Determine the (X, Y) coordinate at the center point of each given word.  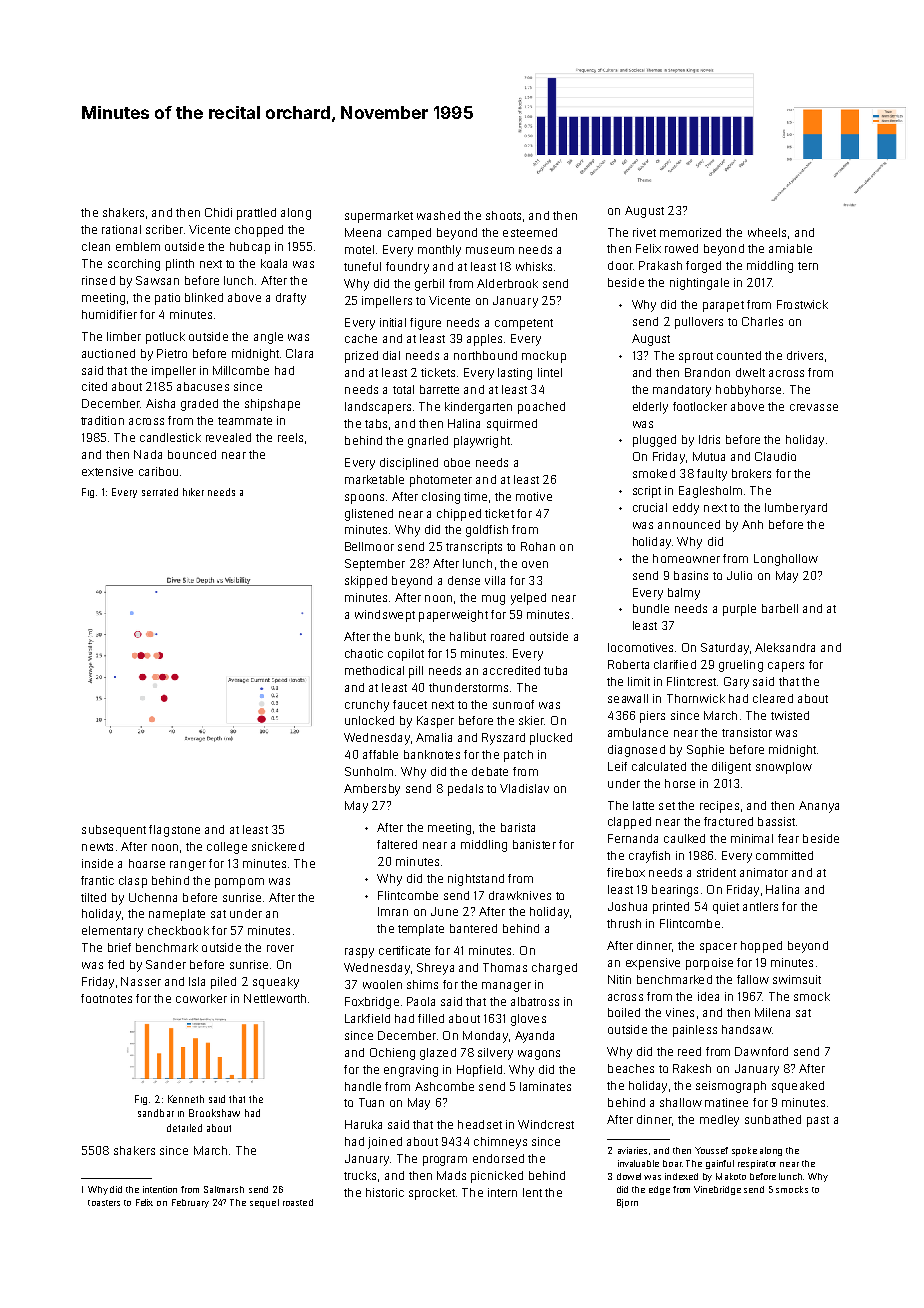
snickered (278, 846)
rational (121, 229)
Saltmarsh (224, 1189)
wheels (767, 232)
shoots (503, 215)
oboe (457, 462)
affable (380, 754)
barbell (780, 608)
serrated (160, 492)
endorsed (498, 1158)
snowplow (784, 768)
